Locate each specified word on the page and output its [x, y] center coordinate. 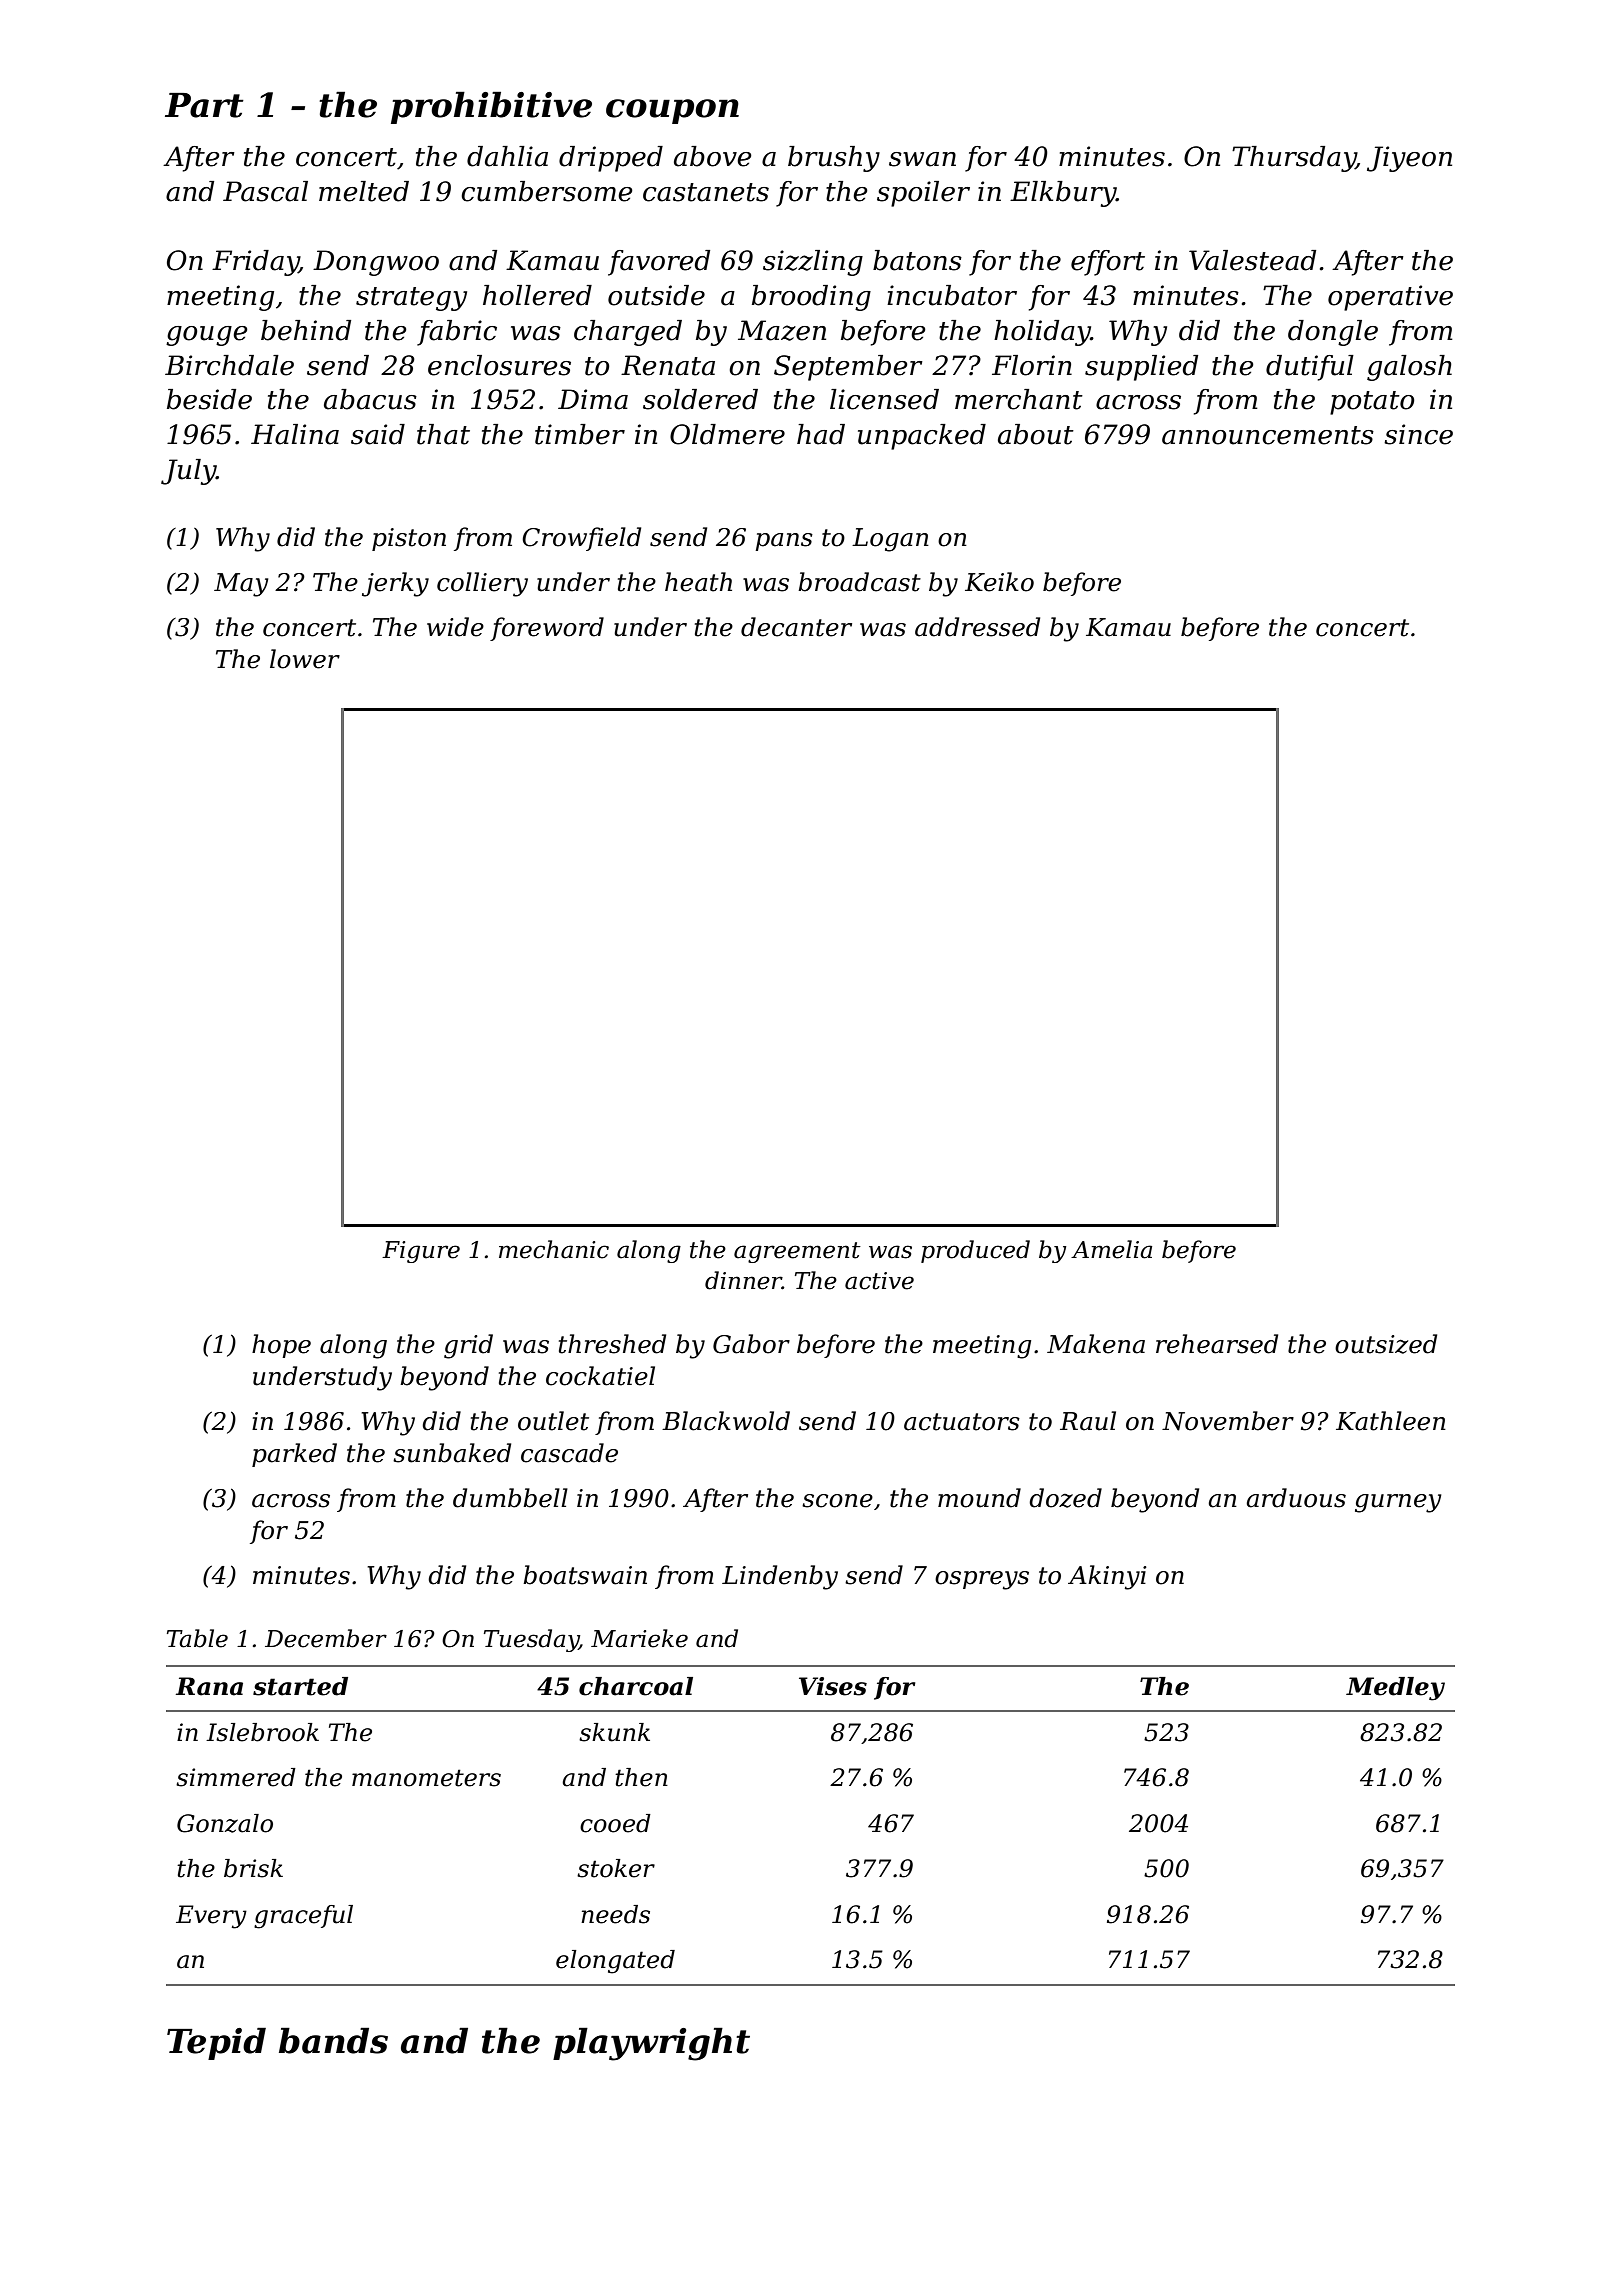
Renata [668, 365]
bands [333, 2040]
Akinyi [1107, 1577]
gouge [207, 336]
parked [294, 1455]
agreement [797, 1252]
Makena [1096, 1344]
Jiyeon [1409, 159]
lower [305, 659]
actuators [962, 1422]
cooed [615, 1823]
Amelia [1111, 1249]
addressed [977, 627]
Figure [421, 1252]
